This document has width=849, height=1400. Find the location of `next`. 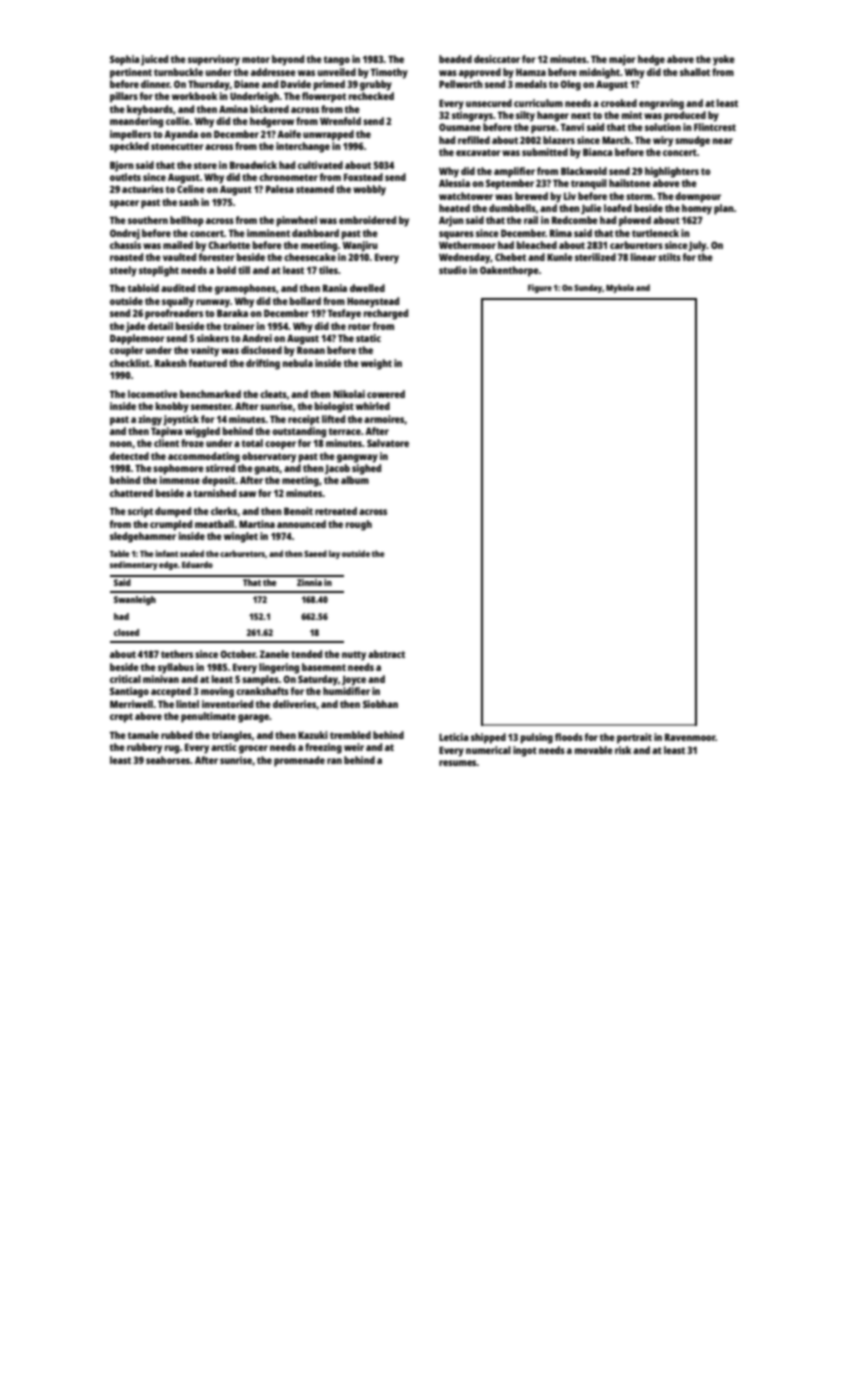

next is located at coordinates (581, 115).
